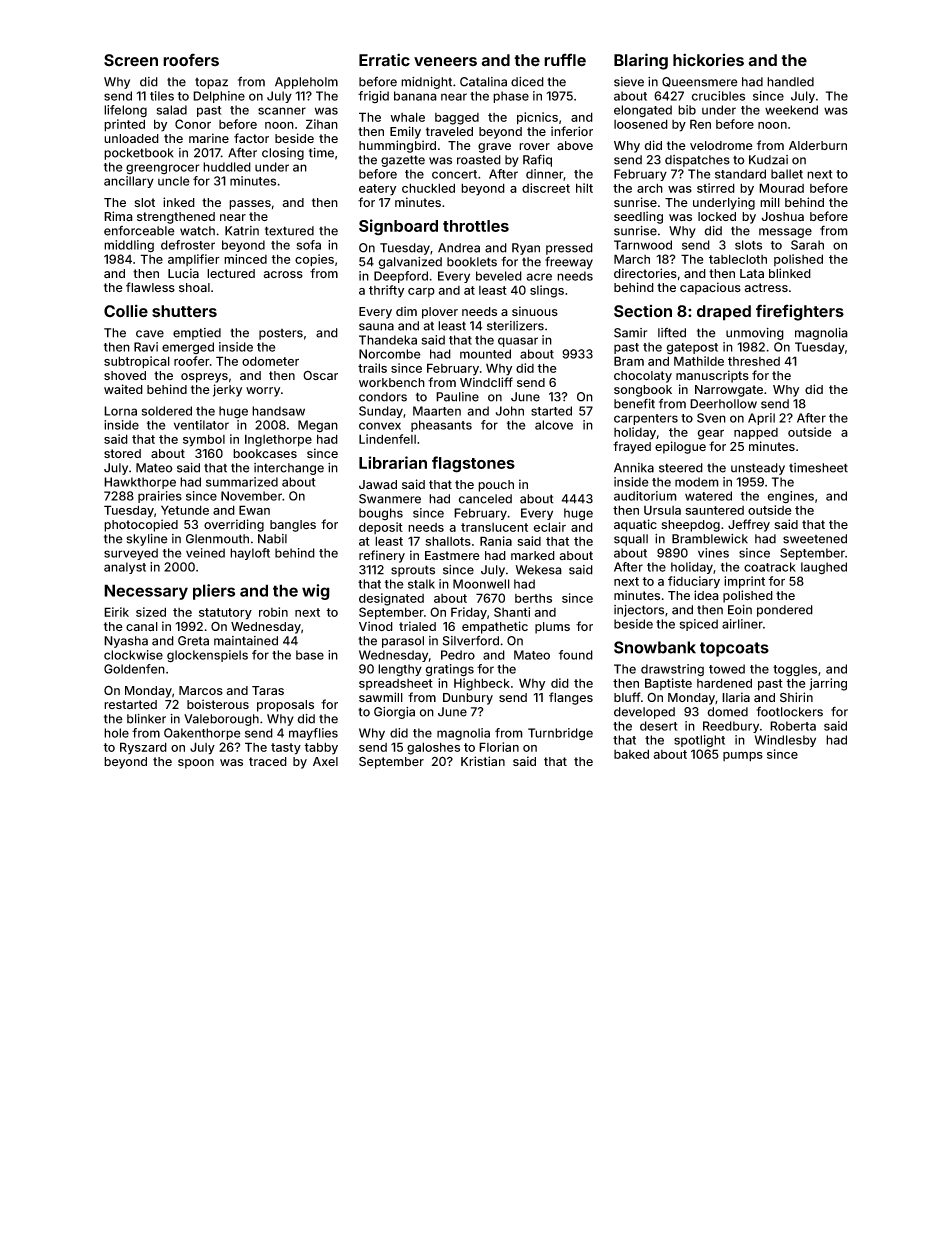 The height and width of the page is (1233, 952). What do you see at coordinates (643, 311) in the page?
I see `Section` at bounding box center [643, 311].
